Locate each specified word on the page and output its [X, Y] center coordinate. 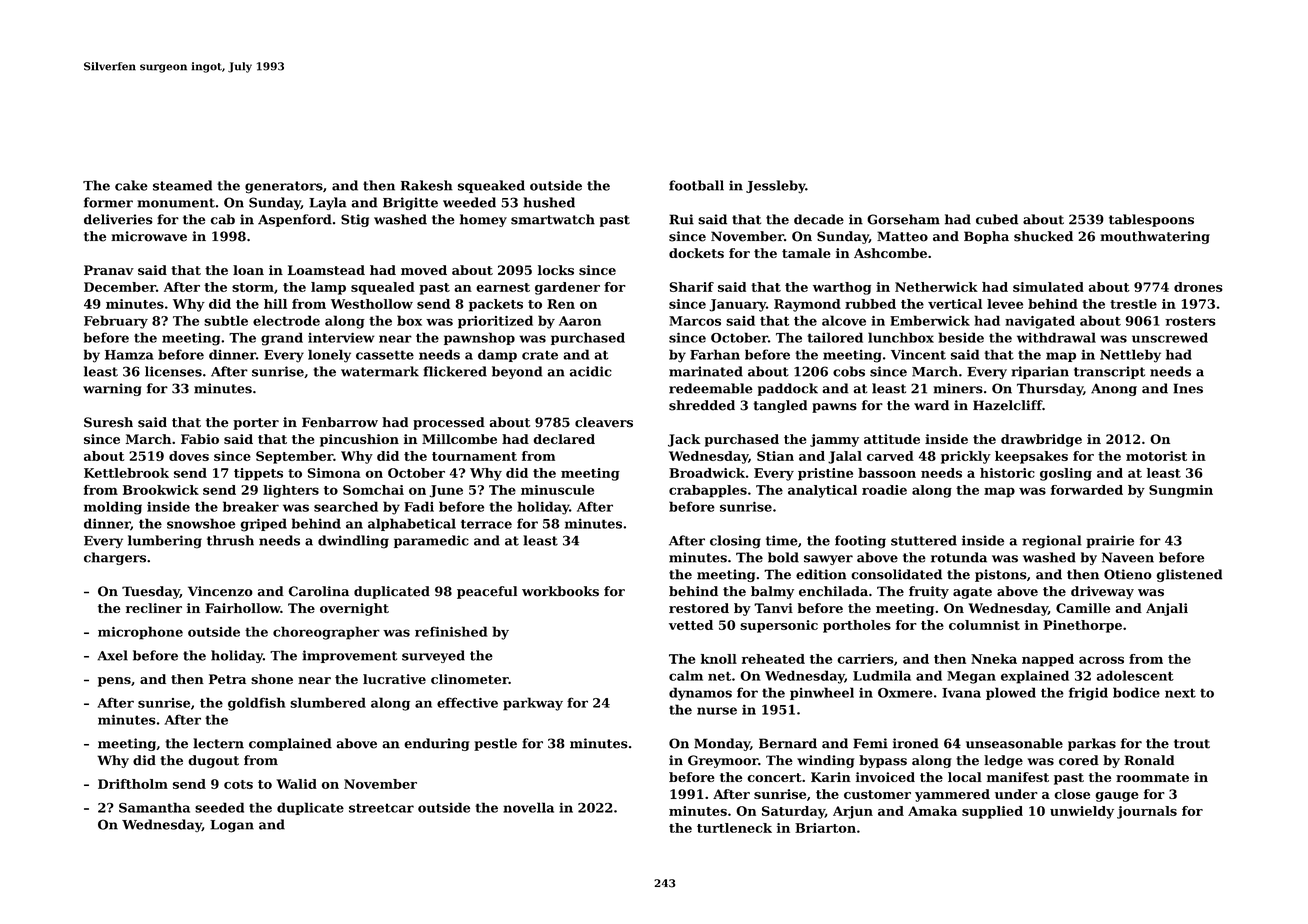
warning [112, 389]
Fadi [419, 506]
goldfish [257, 704]
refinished [451, 631]
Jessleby [775, 186]
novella [528, 807]
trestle [1133, 304]
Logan [232, 826]
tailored [835, 337]
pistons [1001, 575]
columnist [984, 625]
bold [783, 557]
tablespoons [1151, 220]
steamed [182, 185]
